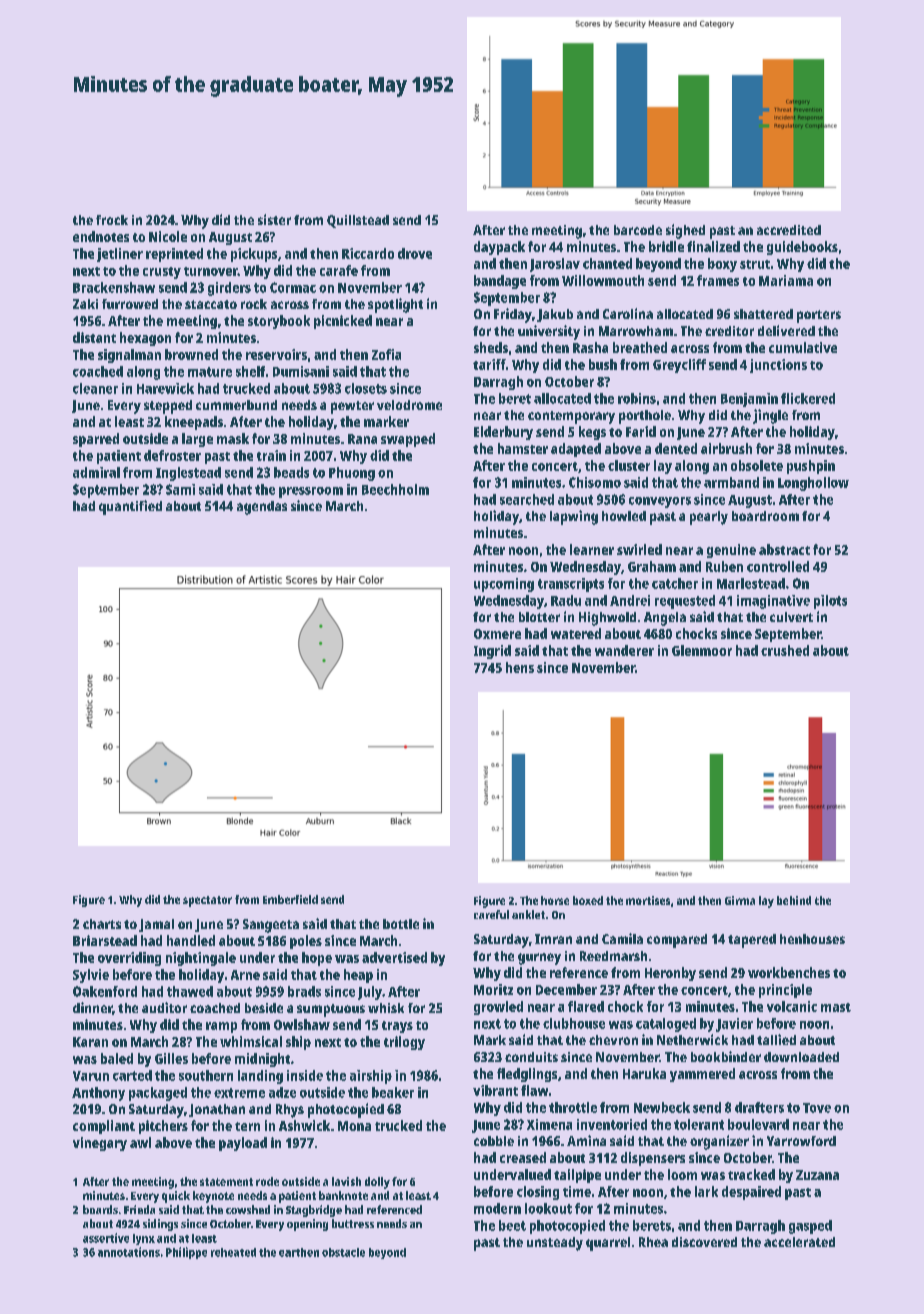 The height and width of the image is (1314, 924). Describe the element at coordinates (233, 438) in the image. I see `mask` at that location.
